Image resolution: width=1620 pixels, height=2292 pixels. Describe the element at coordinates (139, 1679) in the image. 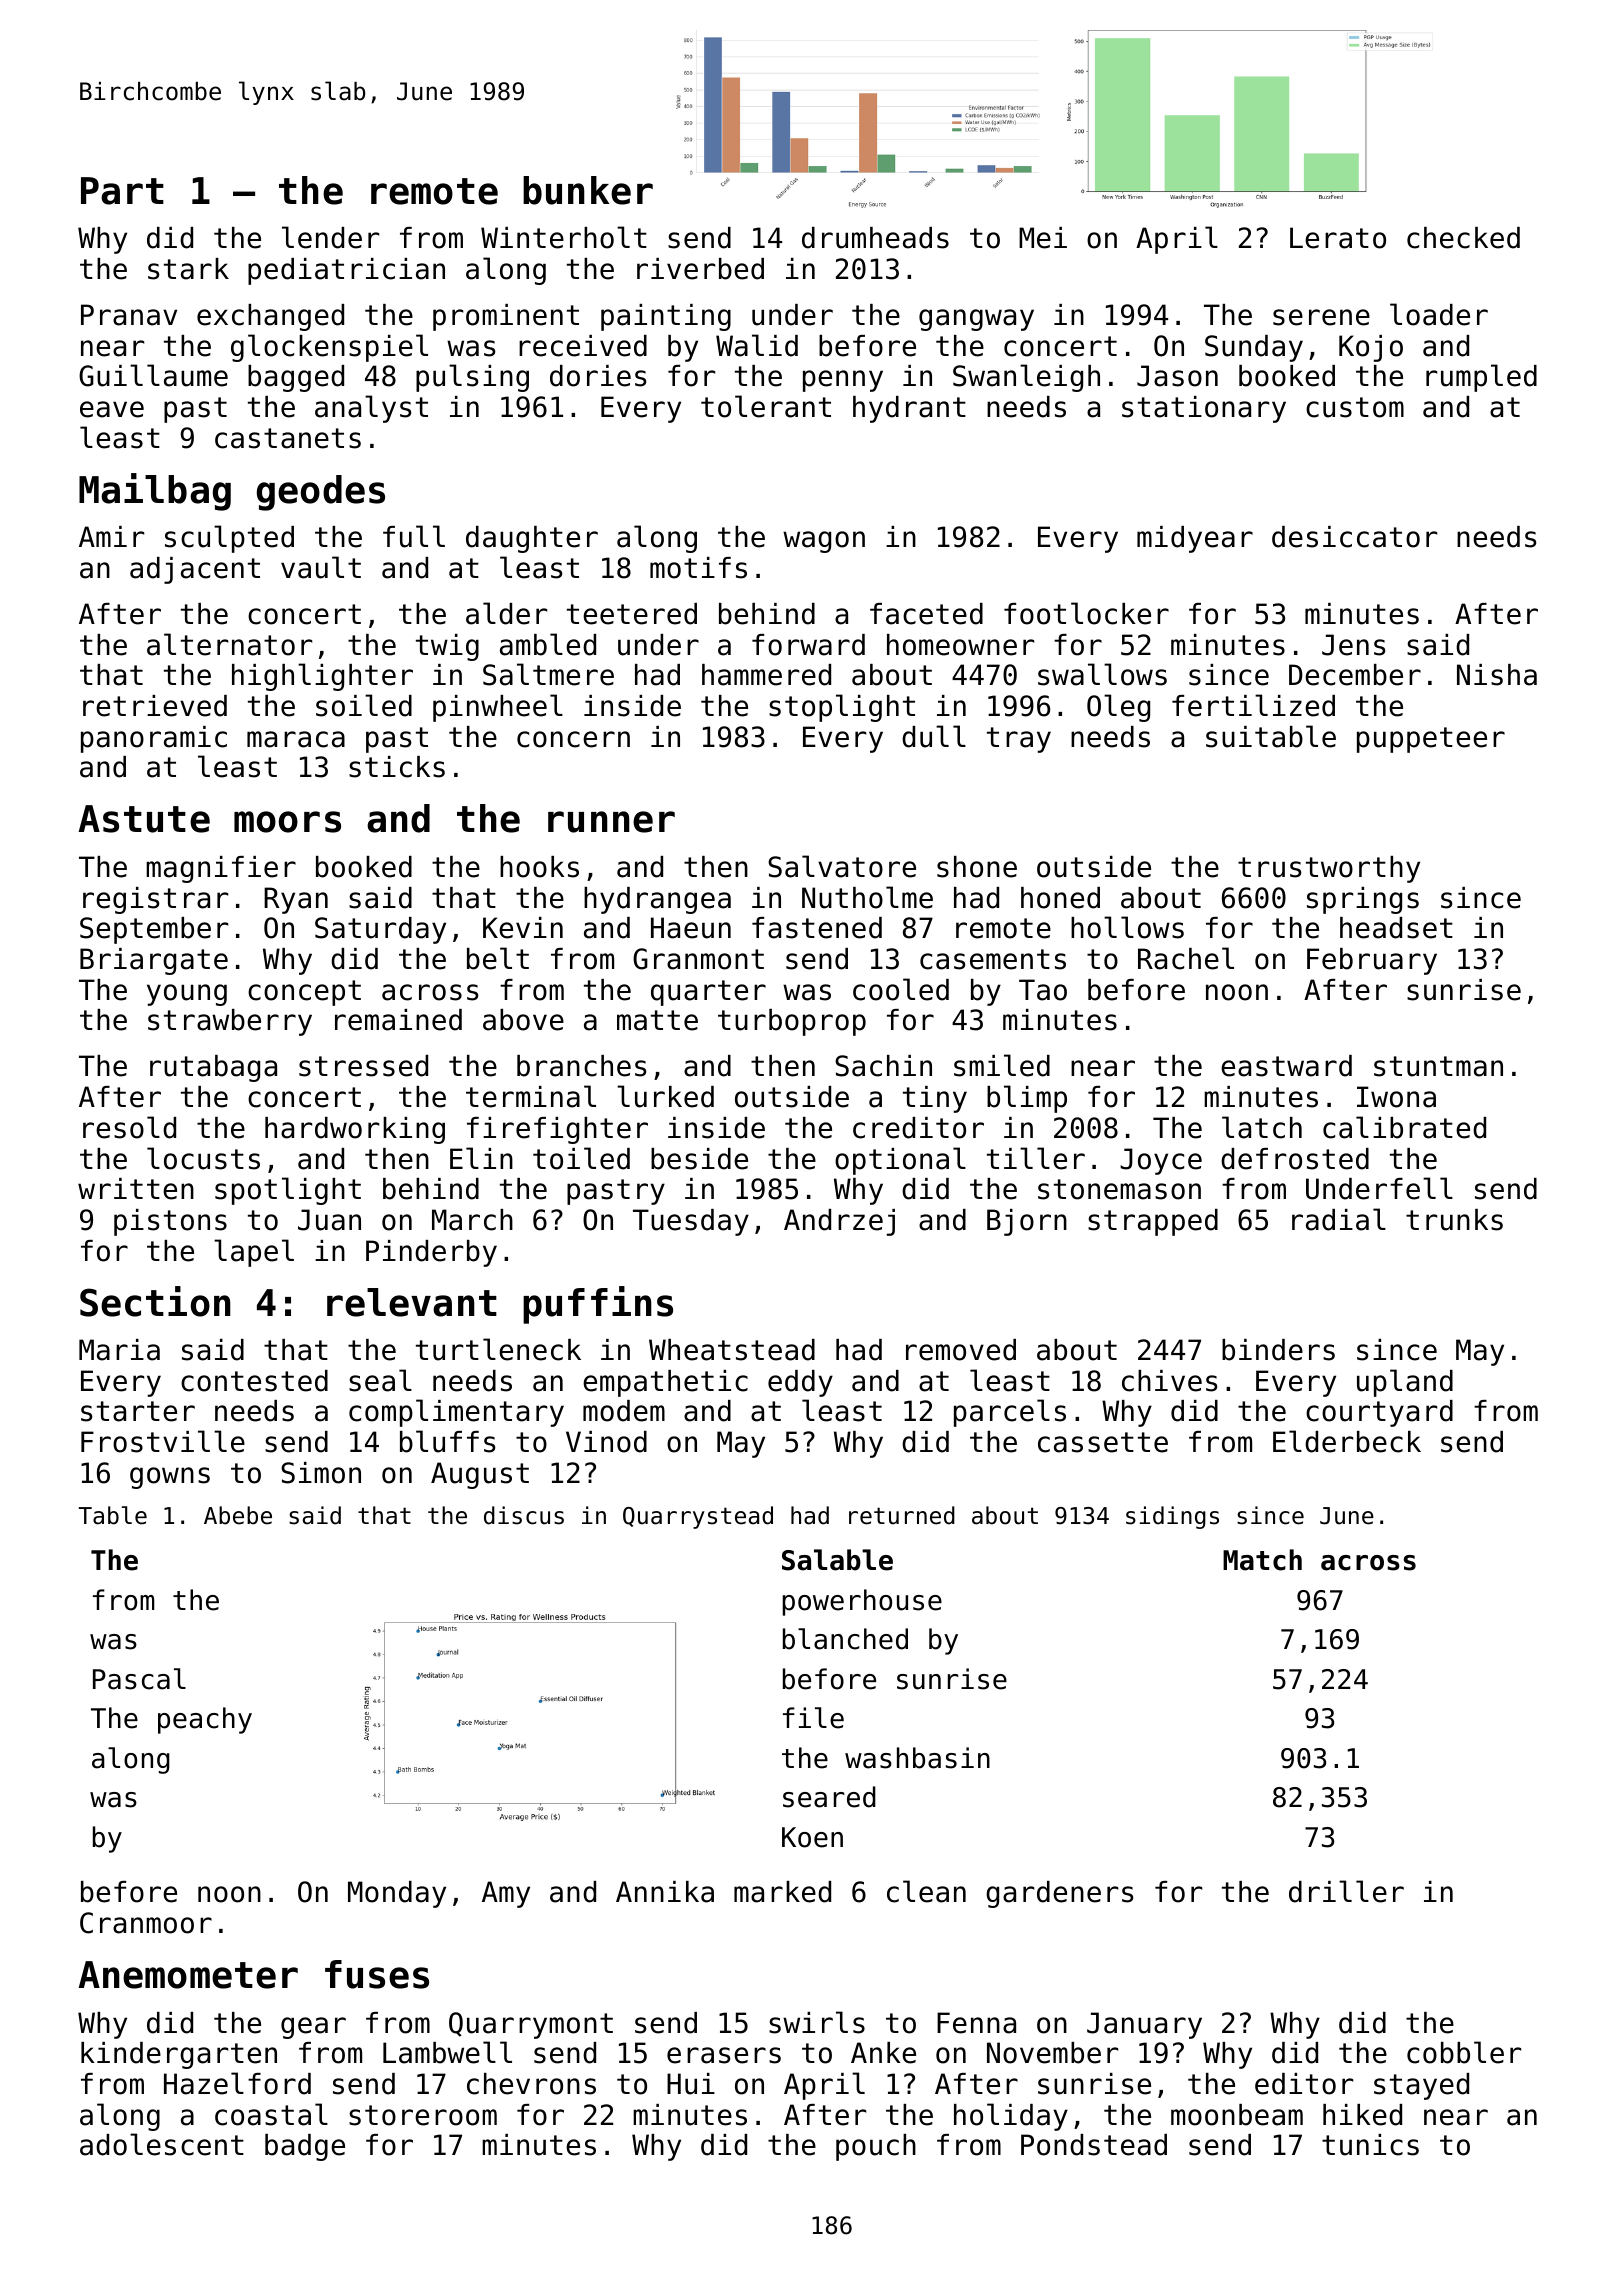

I see `Pascal` at that location.
